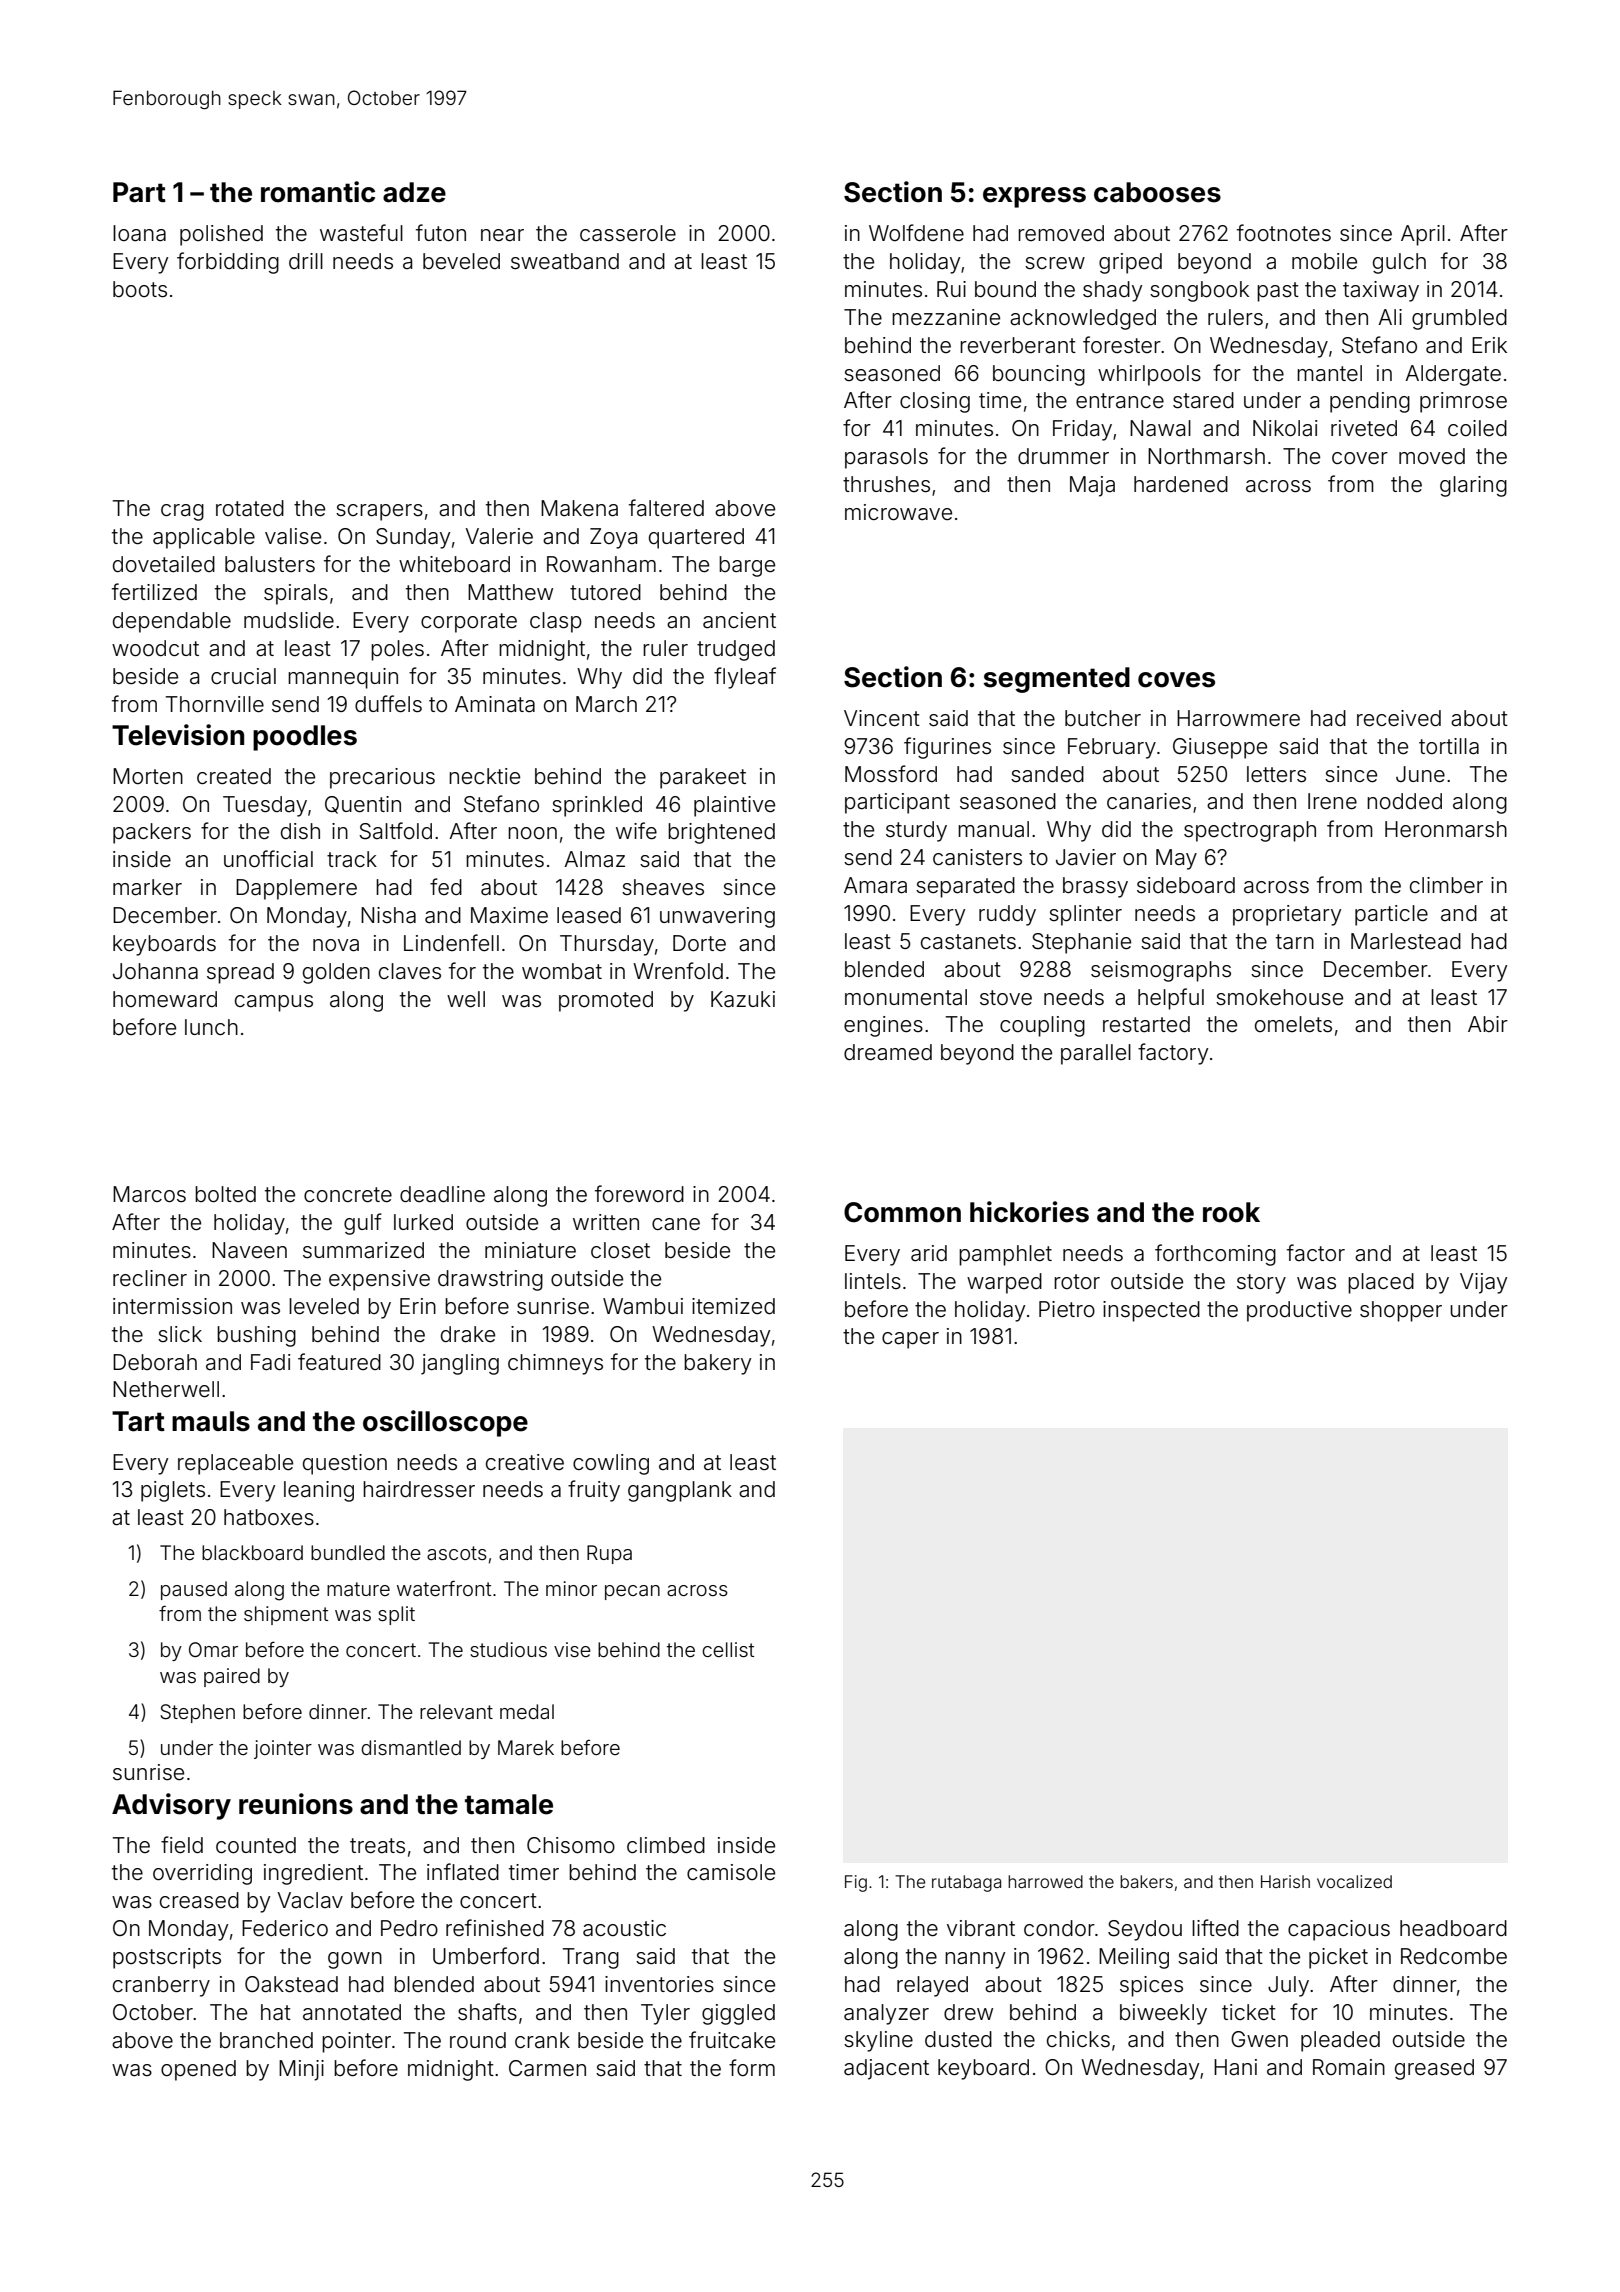 The image size is (1620, 2292). I want to click on April, so click(1423, 235).
